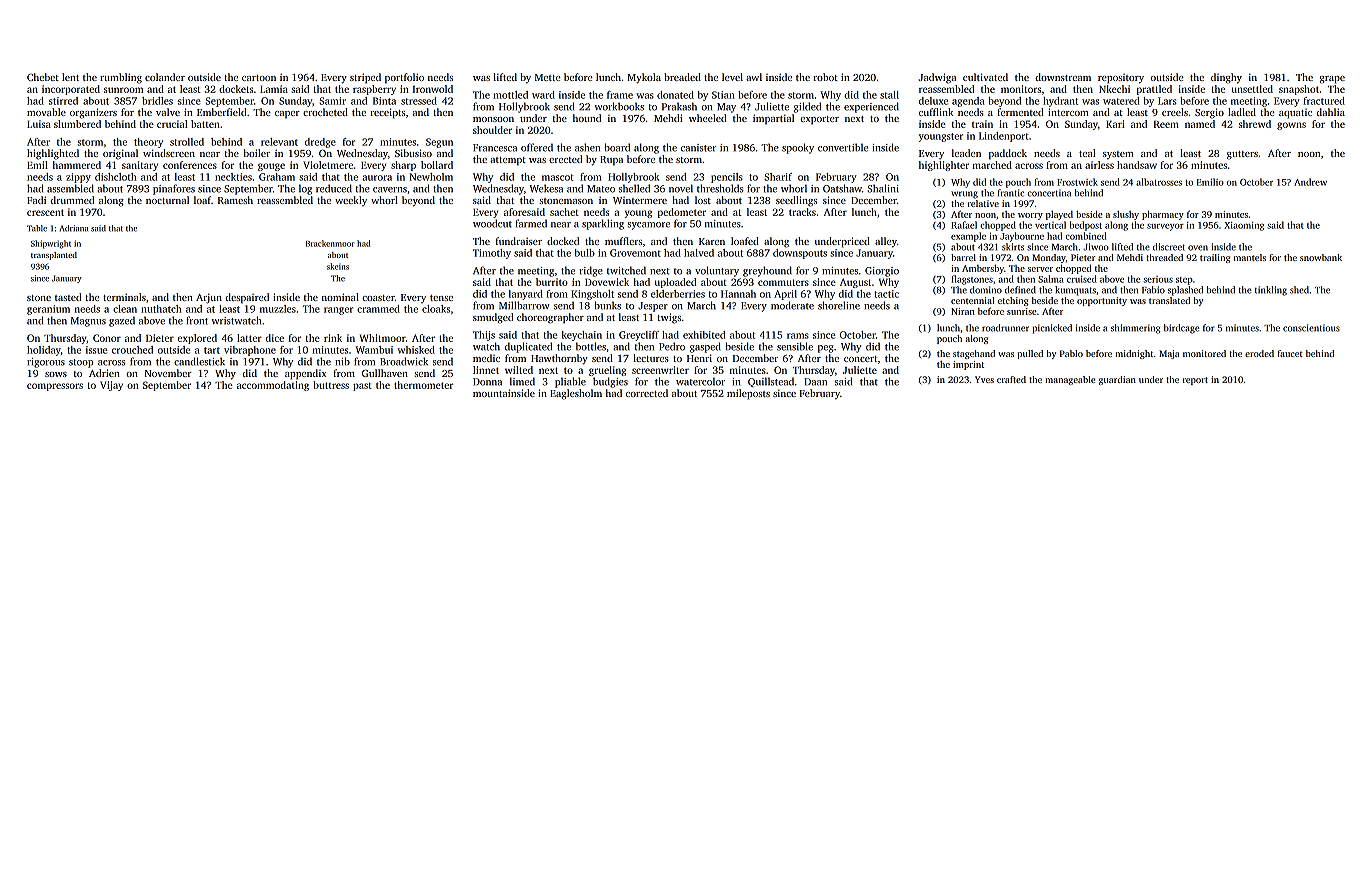 This page has height=887, width=1372. Describe the element at coordinates (559, 359) in the page. I see `Hawthornby` at that location.
